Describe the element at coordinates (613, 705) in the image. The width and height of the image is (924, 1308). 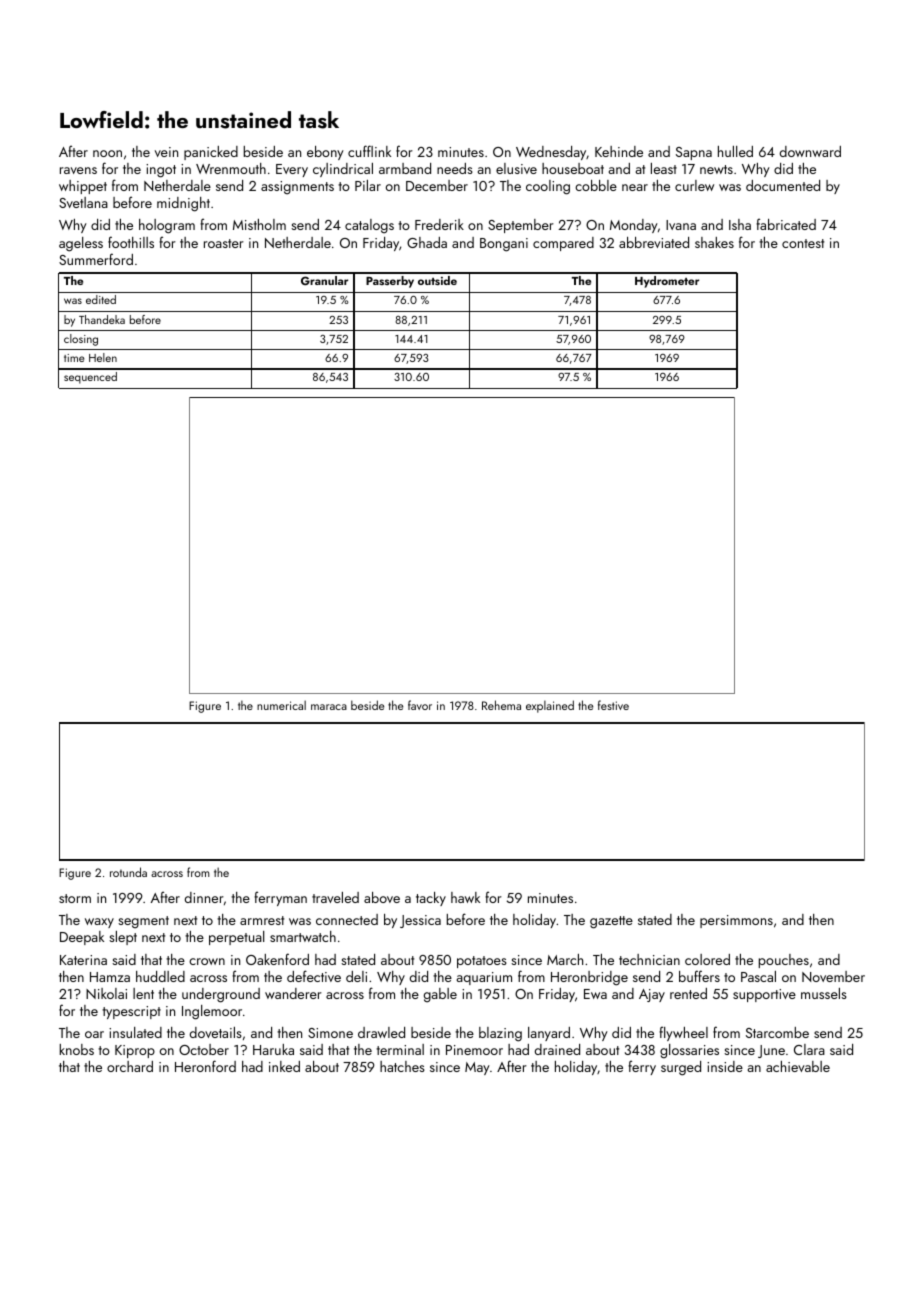
I see `festive` at that location.
